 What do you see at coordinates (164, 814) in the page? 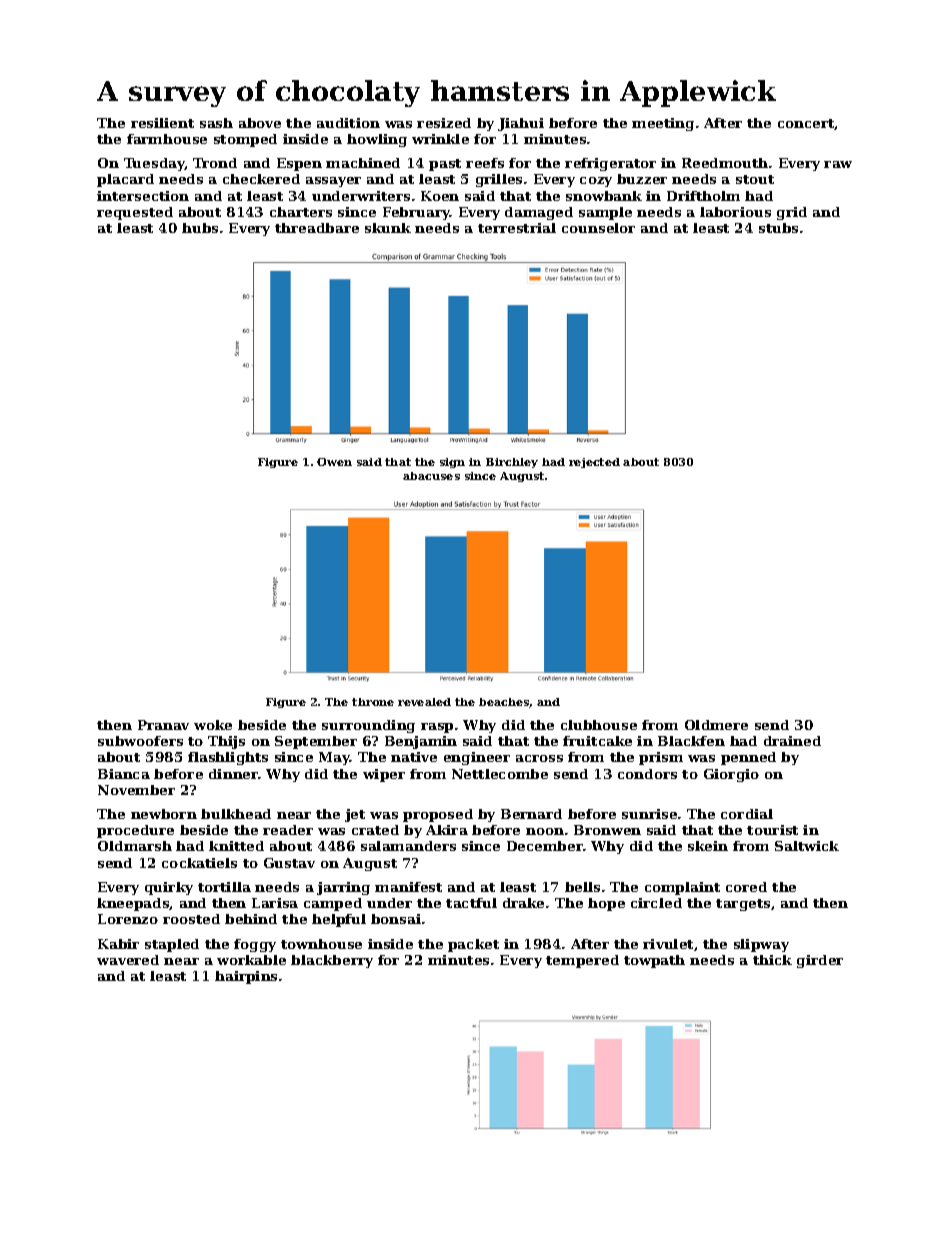
I see `newborn` at bounding box center [164, 814].
